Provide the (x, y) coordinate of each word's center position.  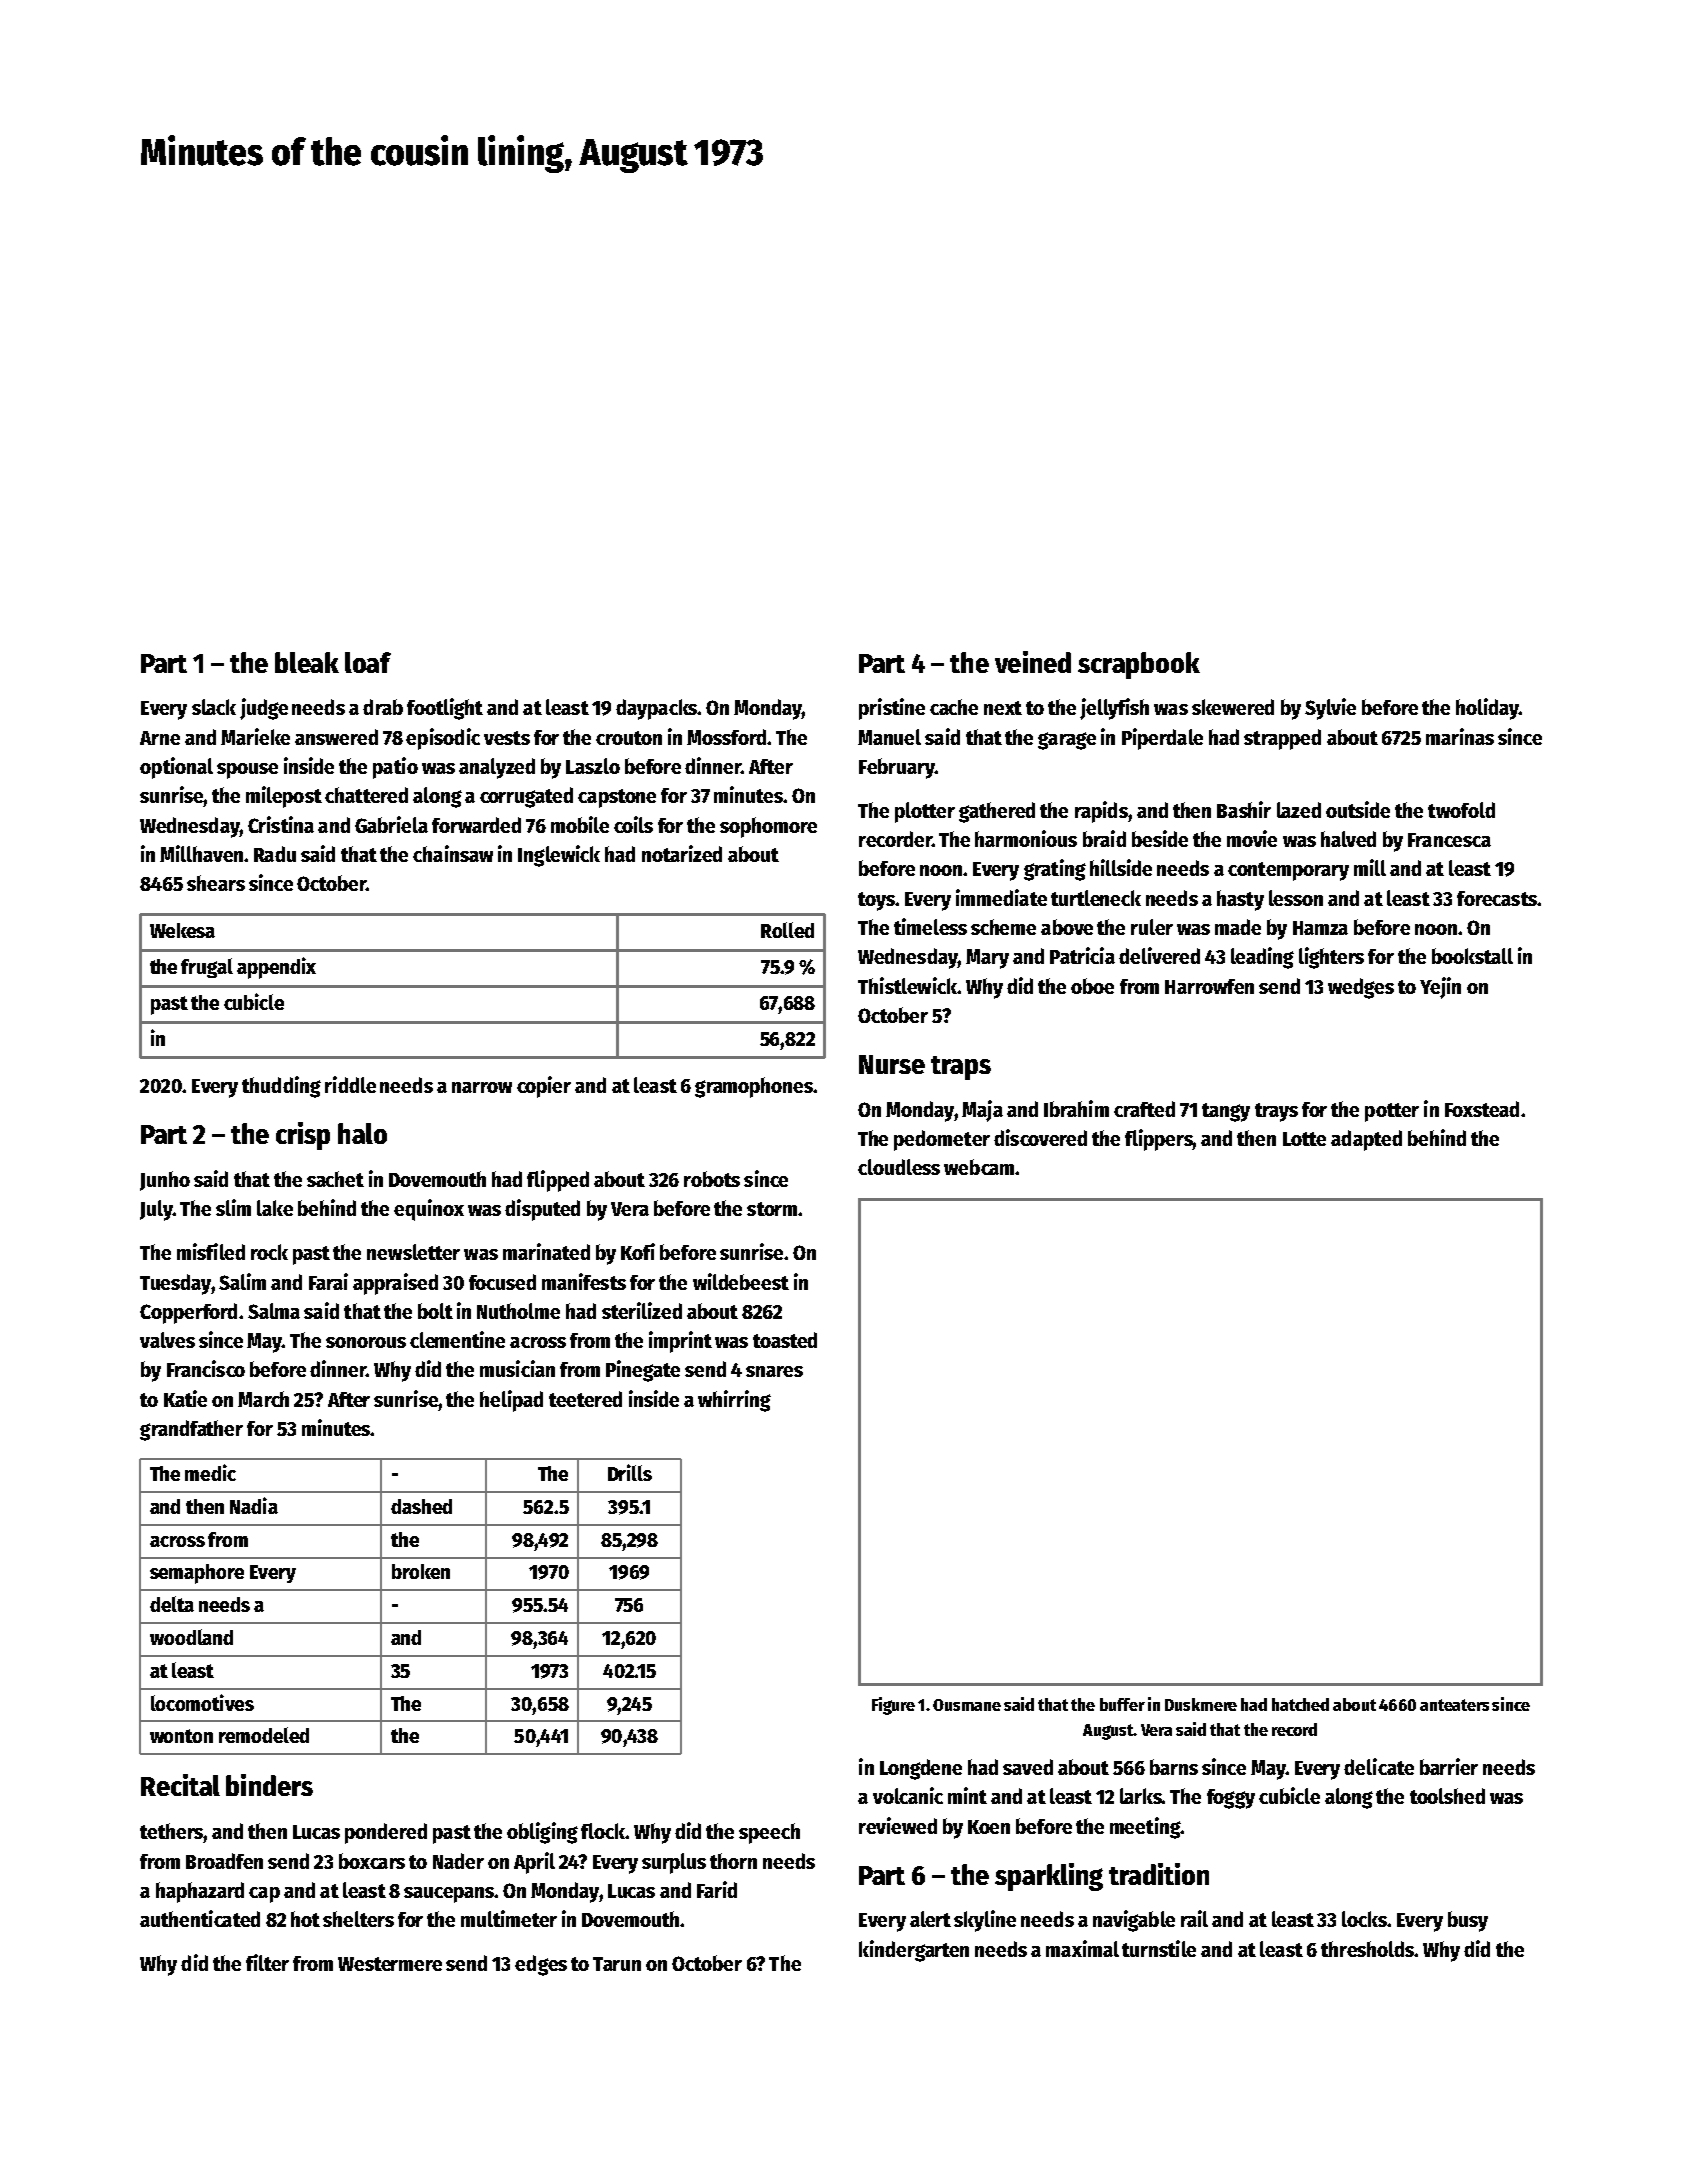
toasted (785, 1340)
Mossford (726, 737)
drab (383, 707)
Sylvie (1330, 709)
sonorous (366, 1342)
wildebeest (741, 1281)
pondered (386, 1833)
